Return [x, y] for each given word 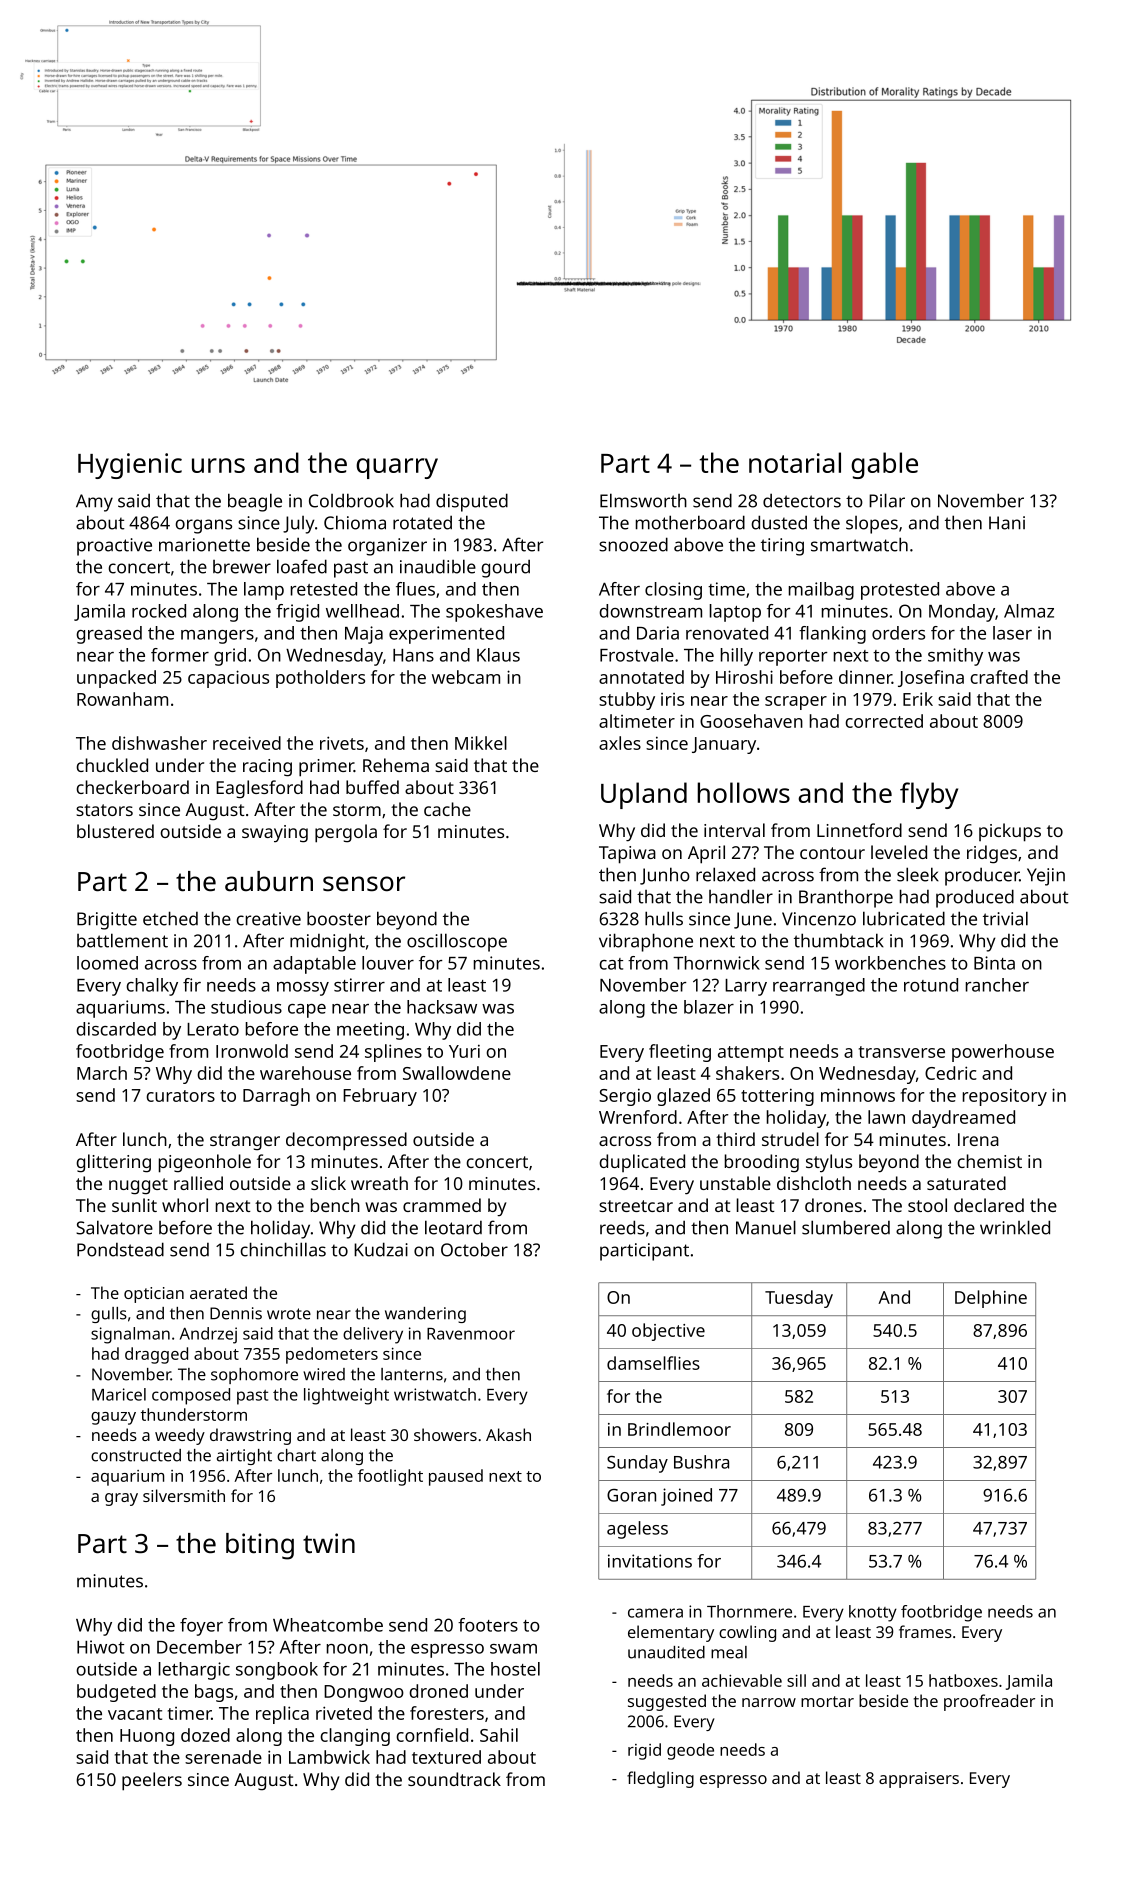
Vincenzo [819, 919]
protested [900, 591]
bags [214, 1693]
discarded [116, 1029]
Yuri [464, 1051]
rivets [342, 743]
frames [925, 1631]
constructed [136, 1455]
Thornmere [749, 1611]
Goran [631, 1495]
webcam [466, 677]
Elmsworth [643, 500]
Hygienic [130, 466]
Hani [1007, 523]
